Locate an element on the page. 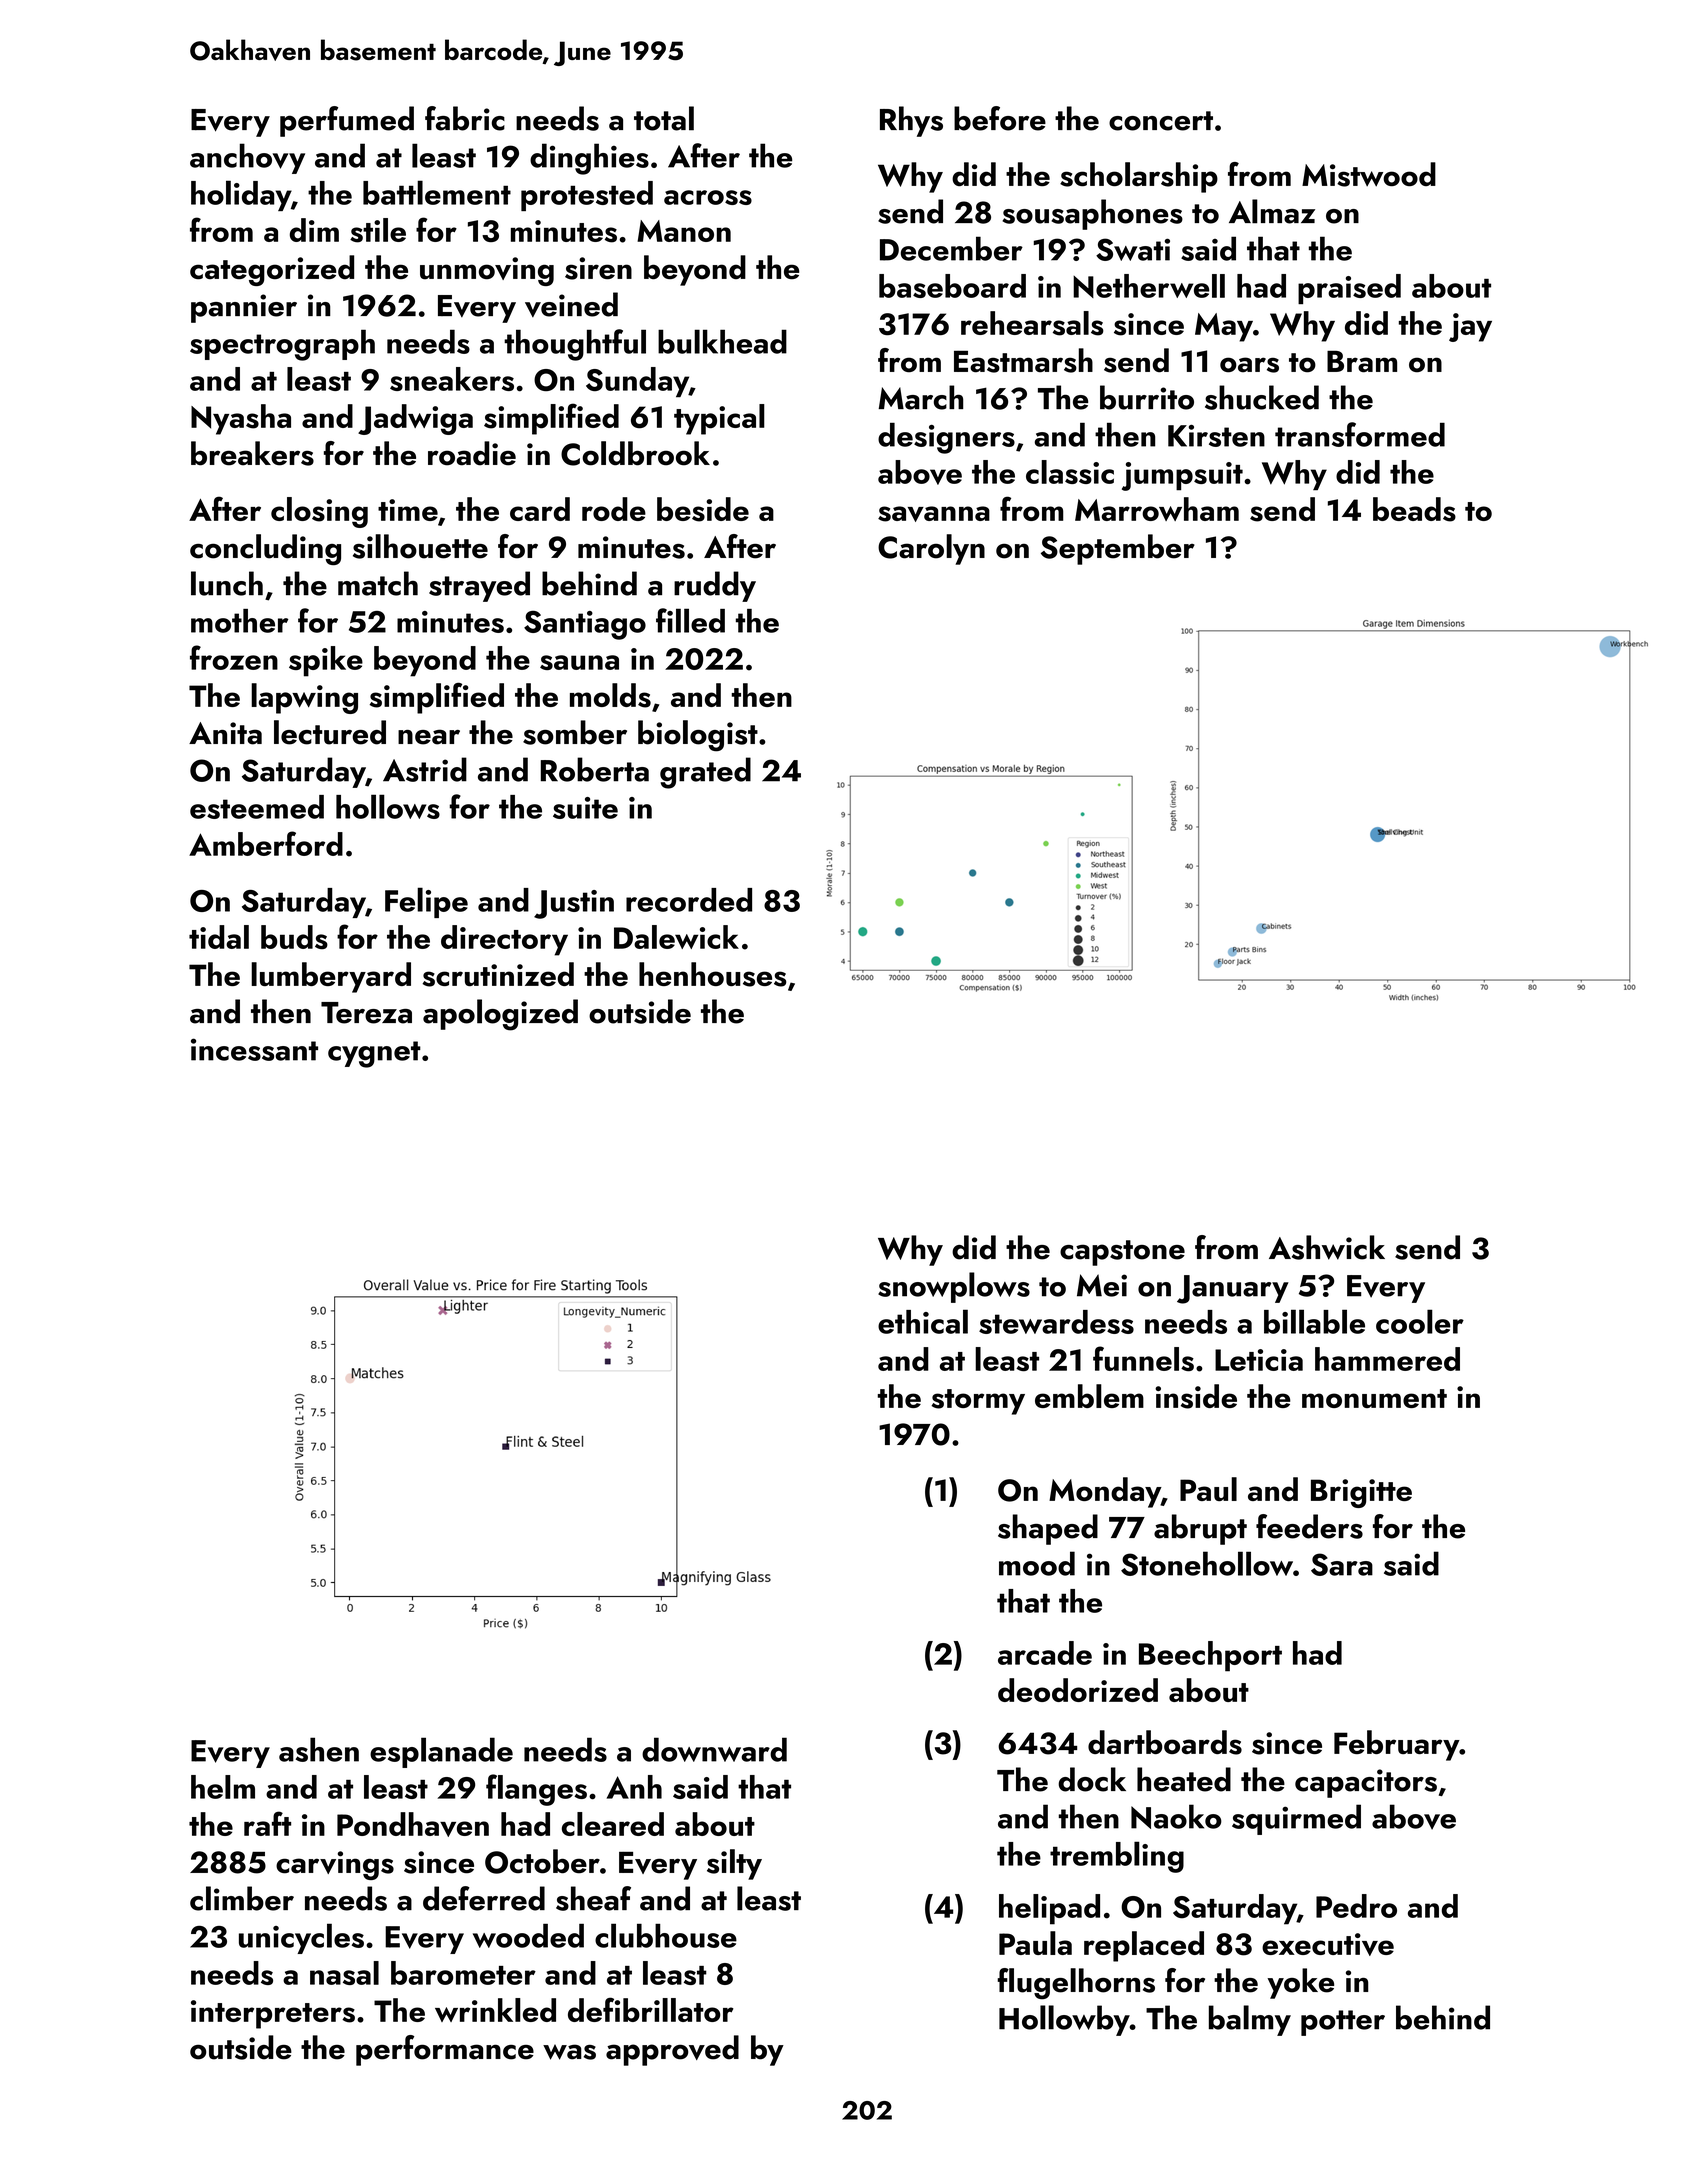 The image size is (1683, 2178). performance is located at coordinates (445, 2050).
